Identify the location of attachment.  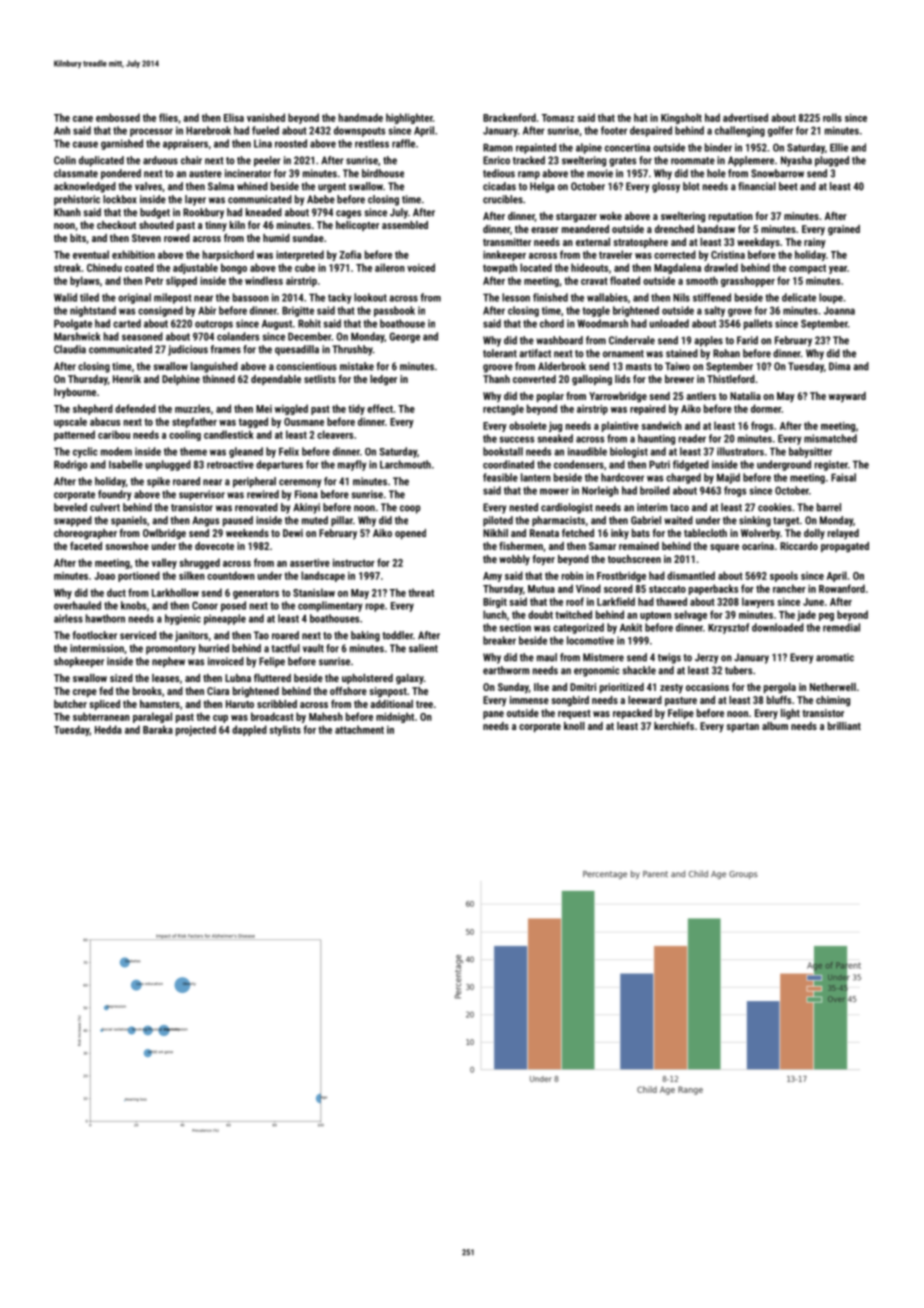
(359, 729).
